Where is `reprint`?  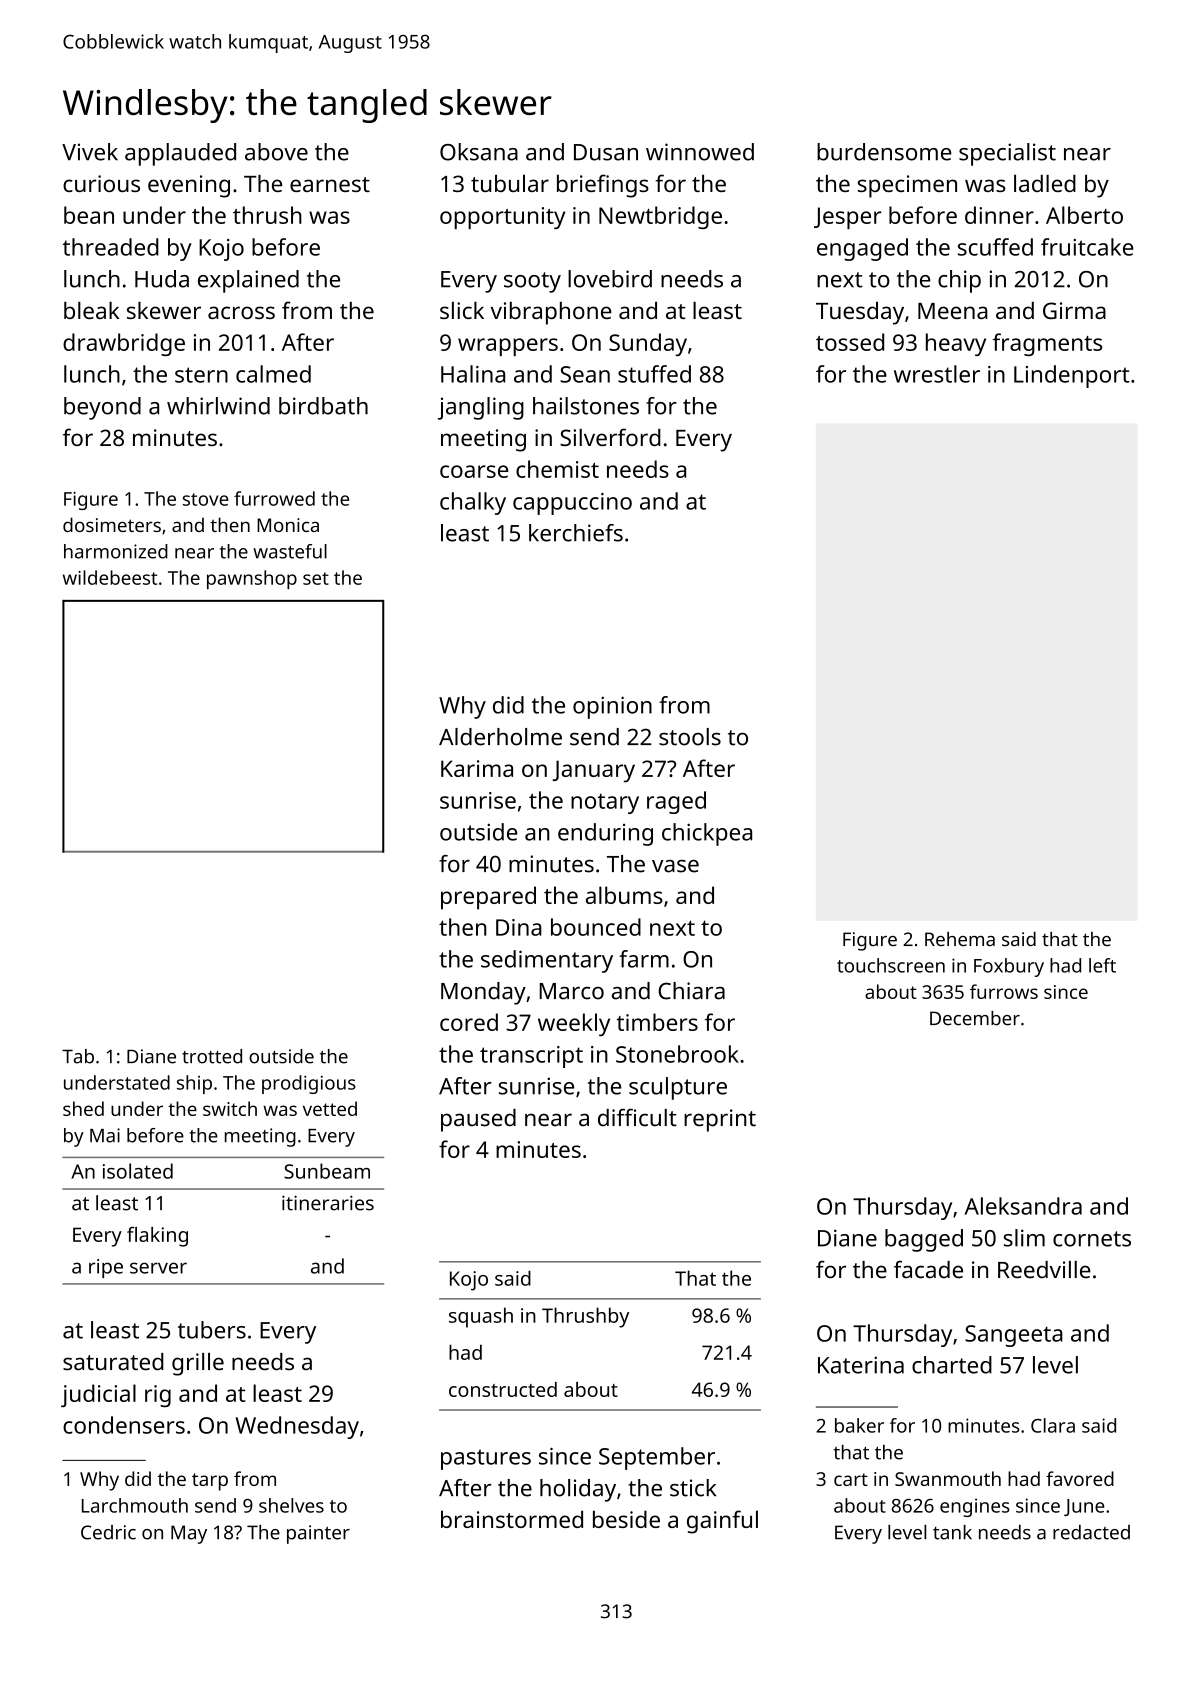 reprint is located at coordinates (720, 1120).
